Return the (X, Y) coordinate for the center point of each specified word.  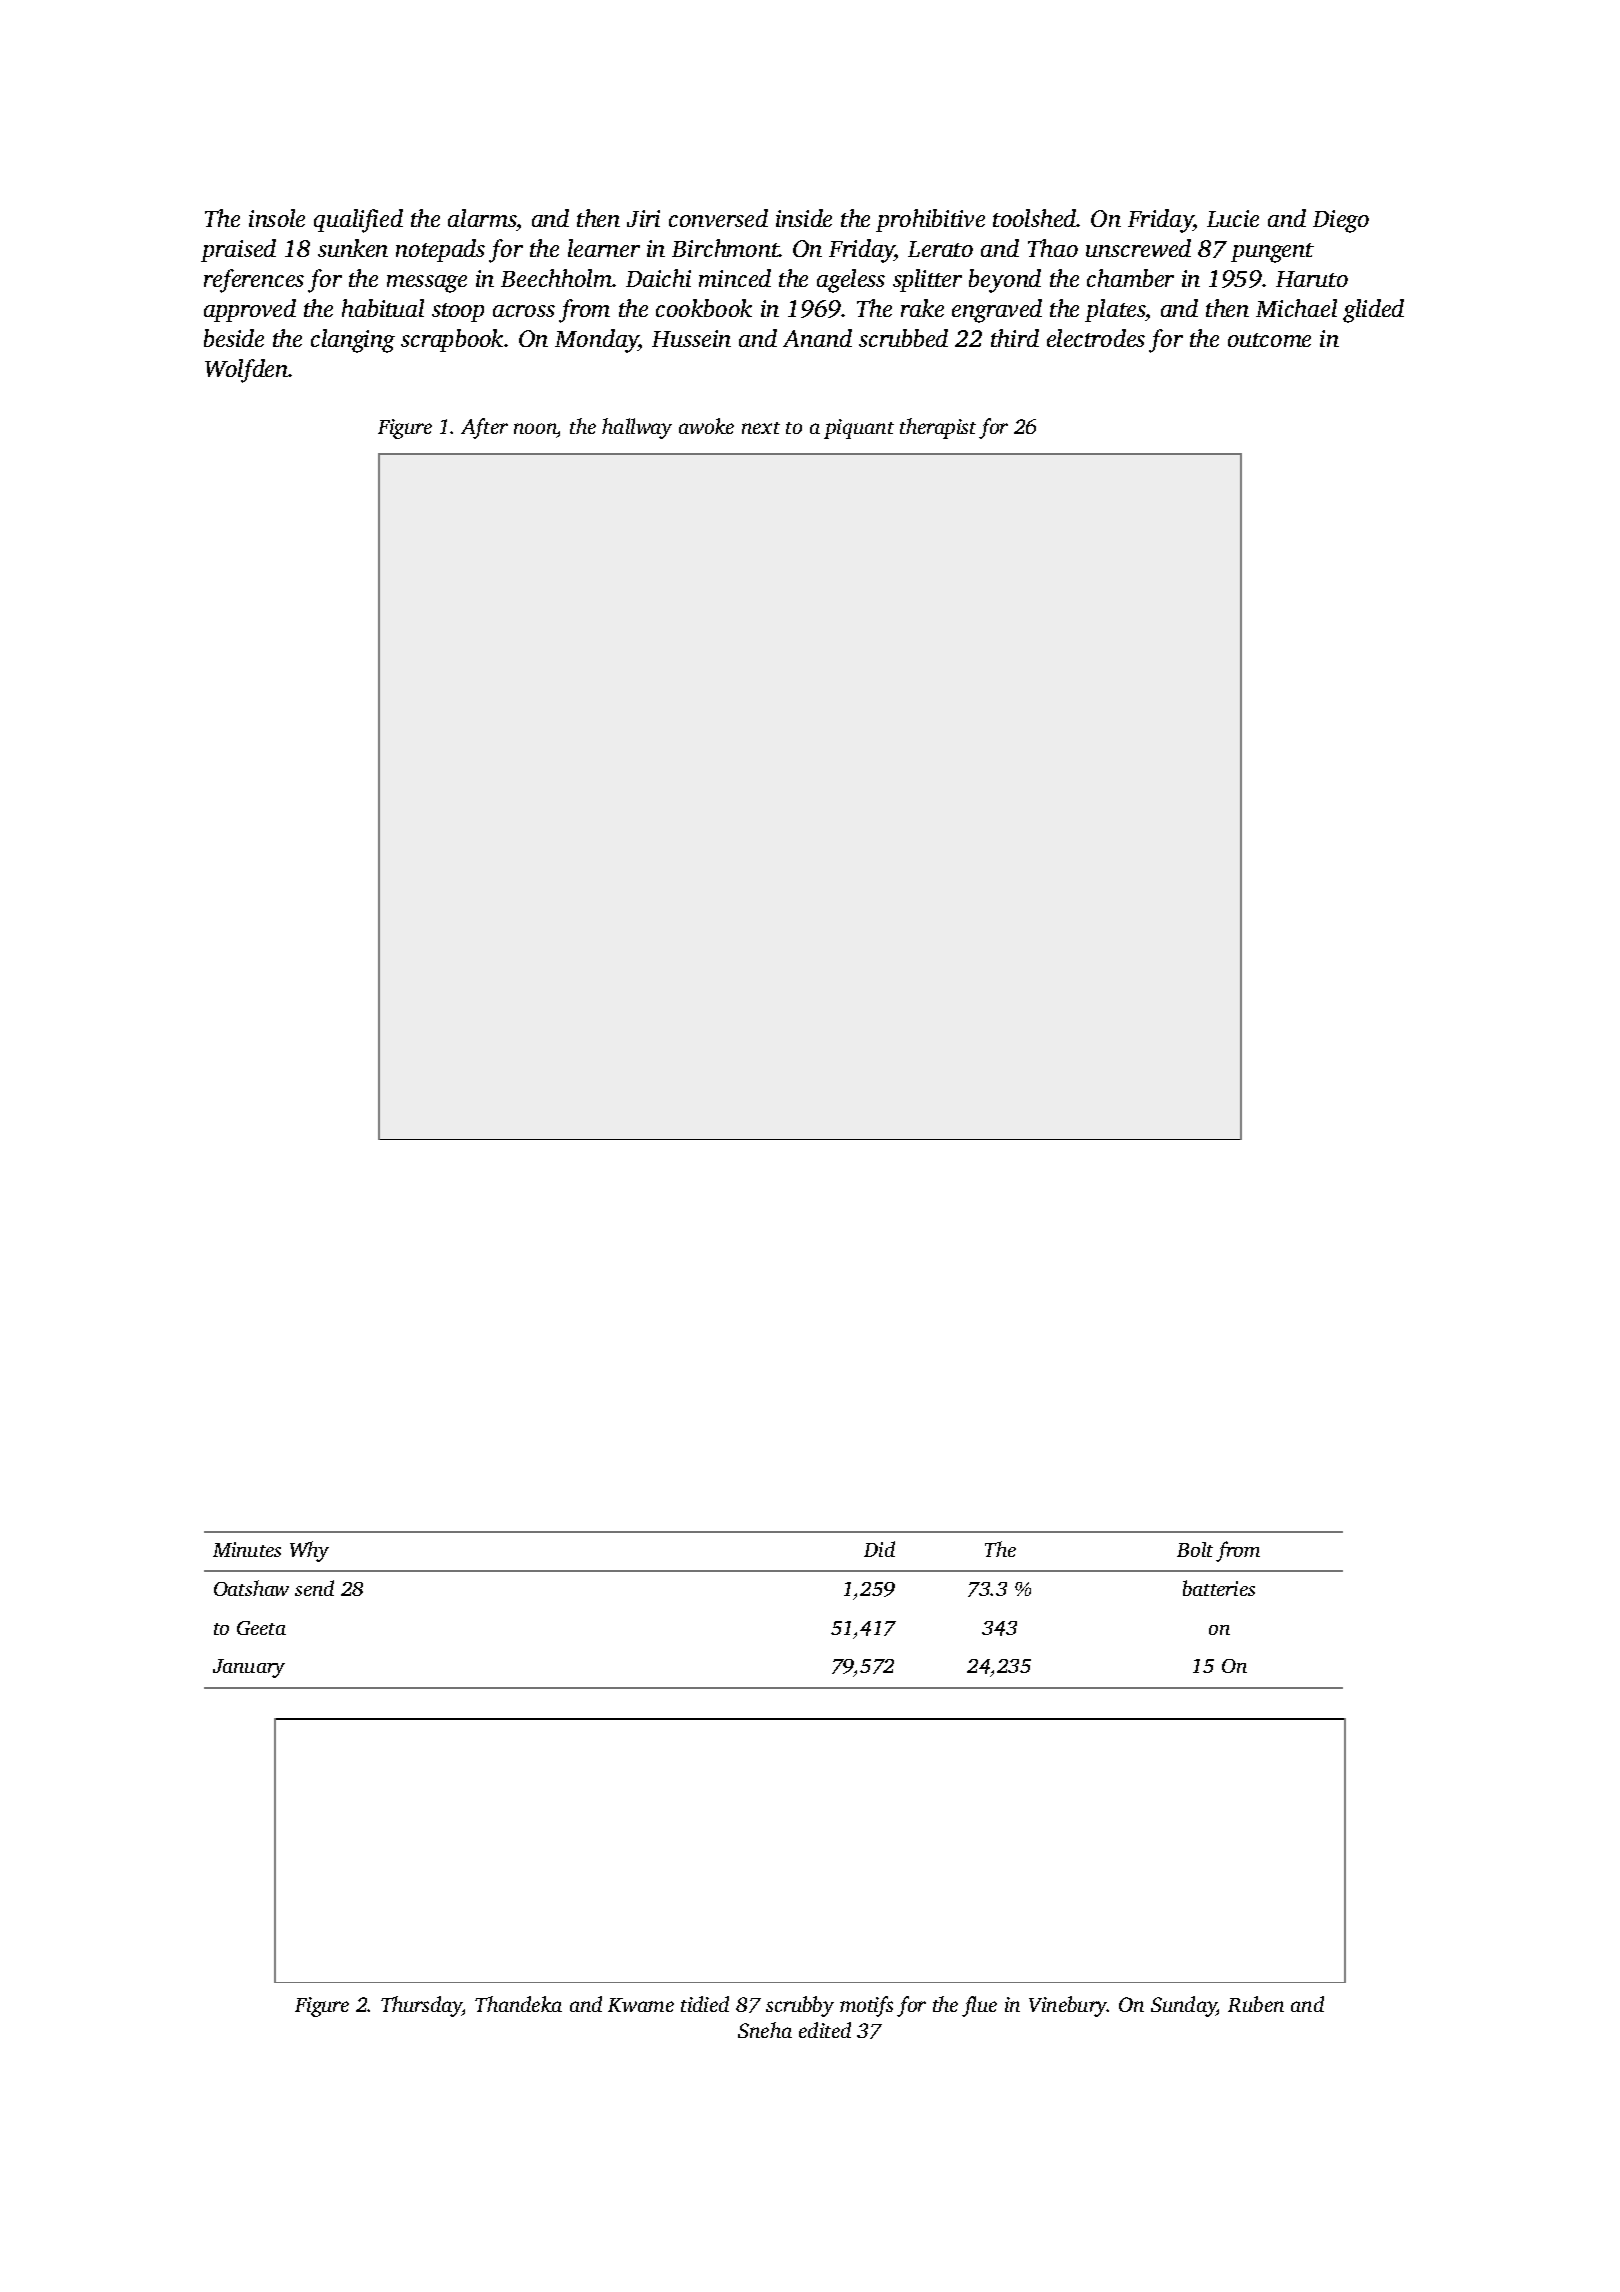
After (484, 428)
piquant (859, 429)
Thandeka (518, 2004)
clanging (353, 341)
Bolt (1195, 1549)
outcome (1269, 340)
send (314, 1588)
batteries (1219, 1588)
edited (825, 2030)
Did (879, 1549)
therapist (938, 428)
